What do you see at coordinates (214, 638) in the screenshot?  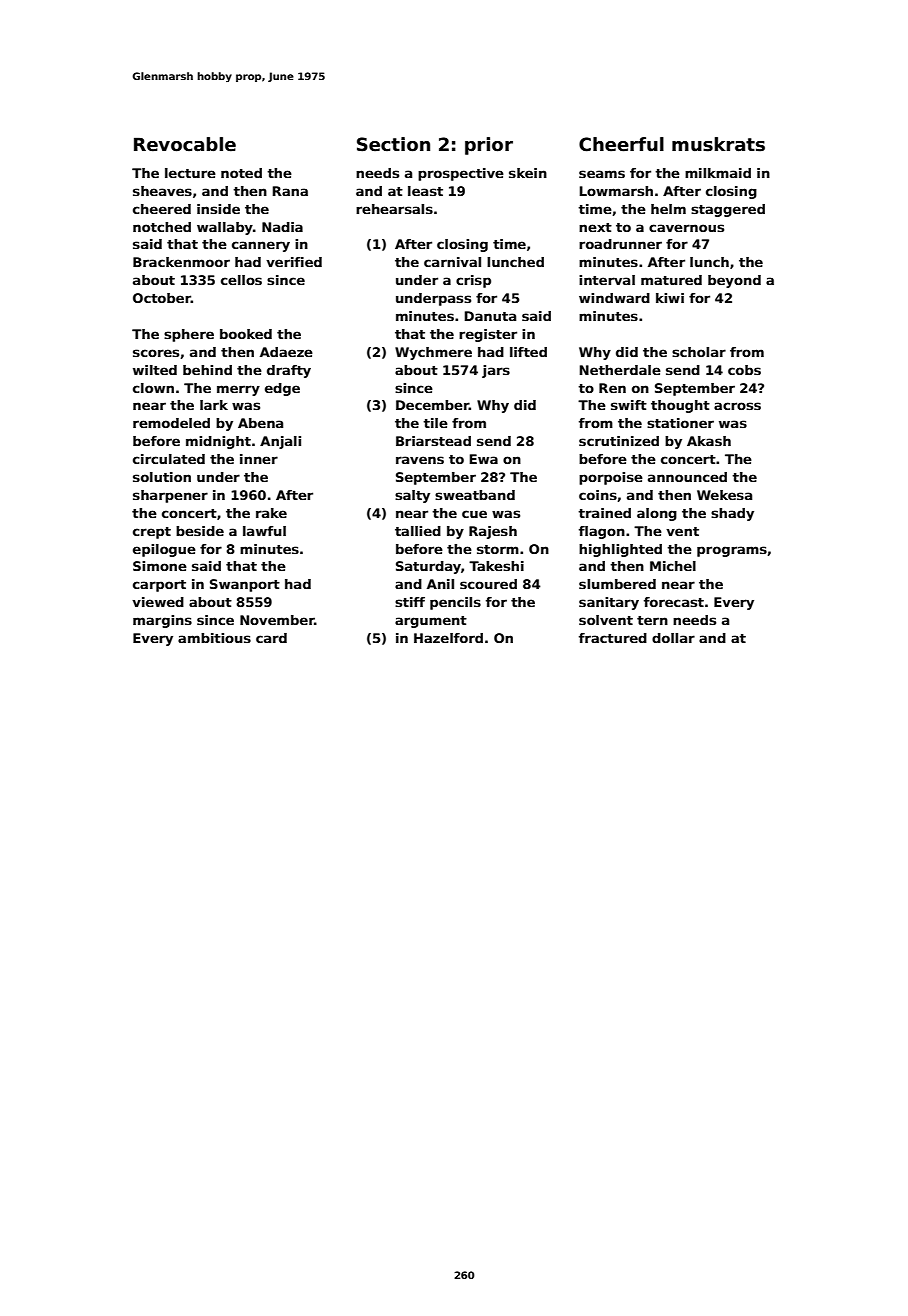 I see `ambitious` at bounding box center [214, 638].
